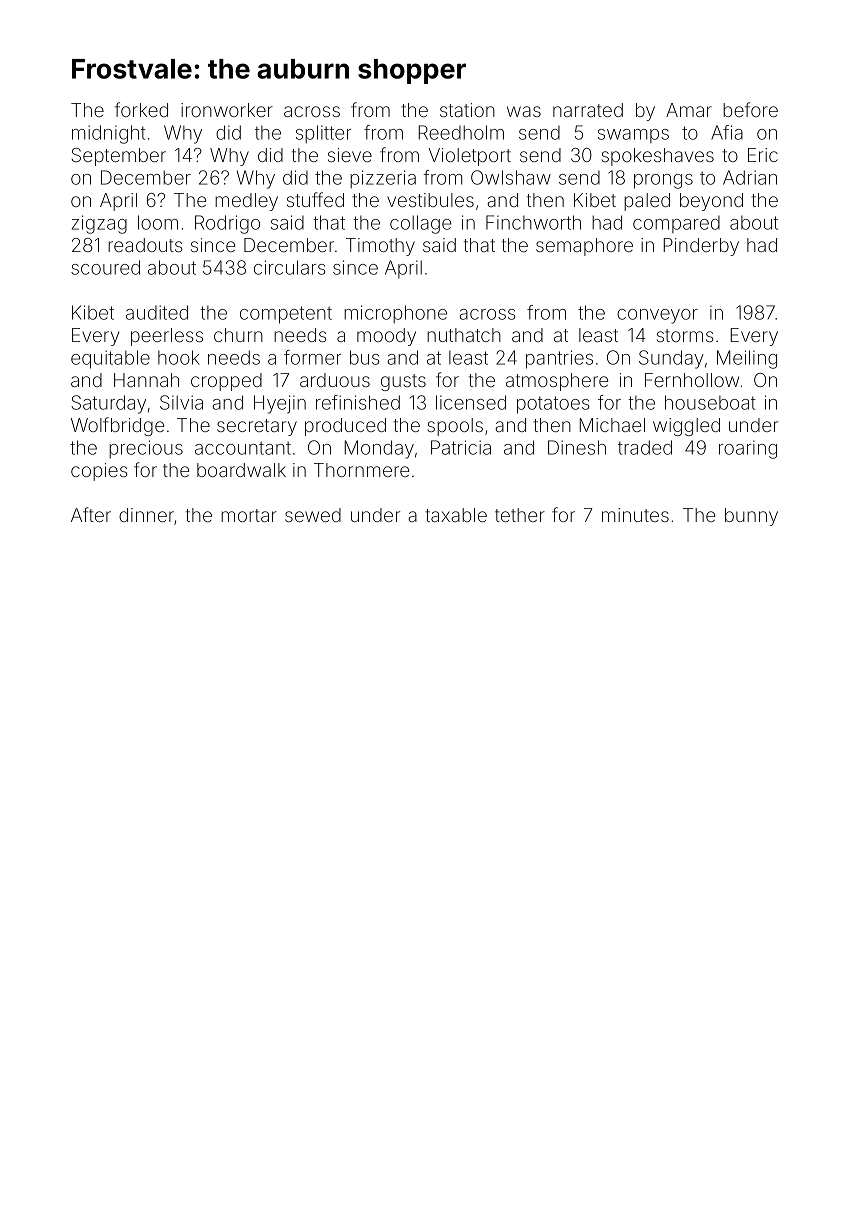 The image size is (849, 1205). I want to click on gusts, so click(403, 382).
